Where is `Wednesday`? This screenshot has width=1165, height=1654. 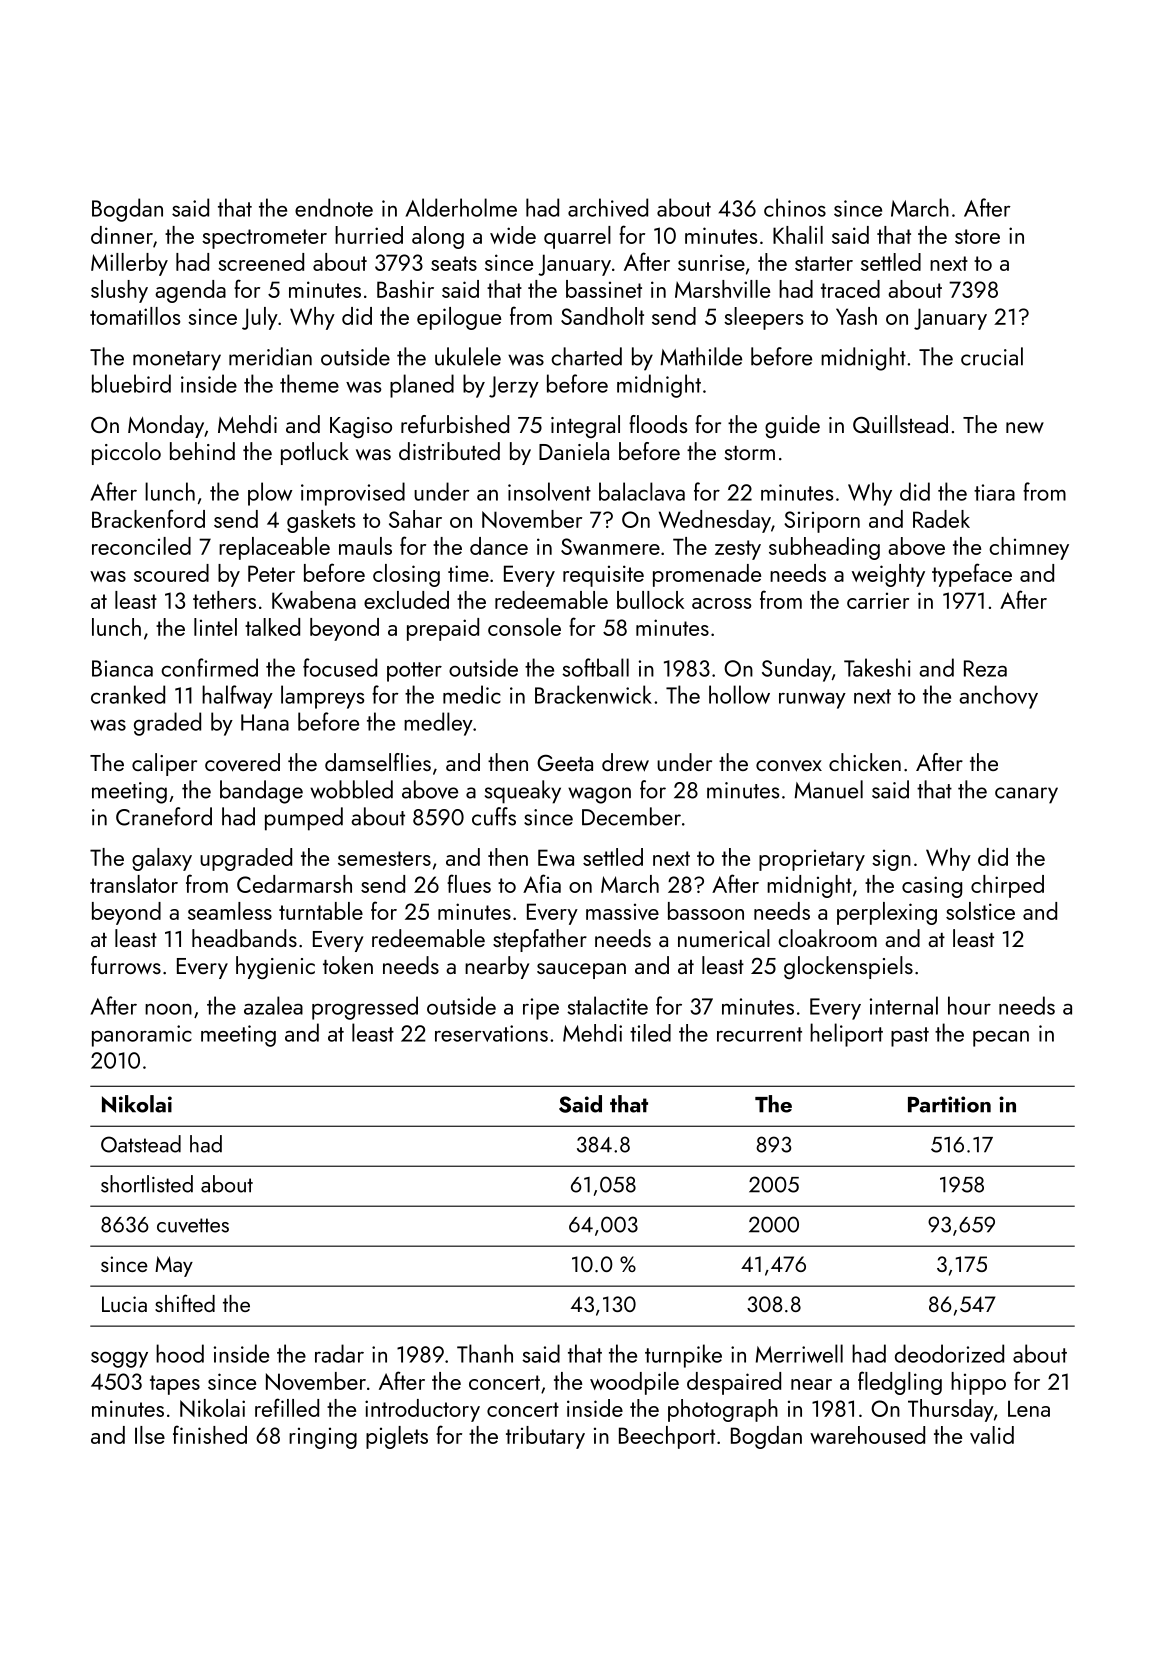
Wednesday is located at coordinates (715, 521).
